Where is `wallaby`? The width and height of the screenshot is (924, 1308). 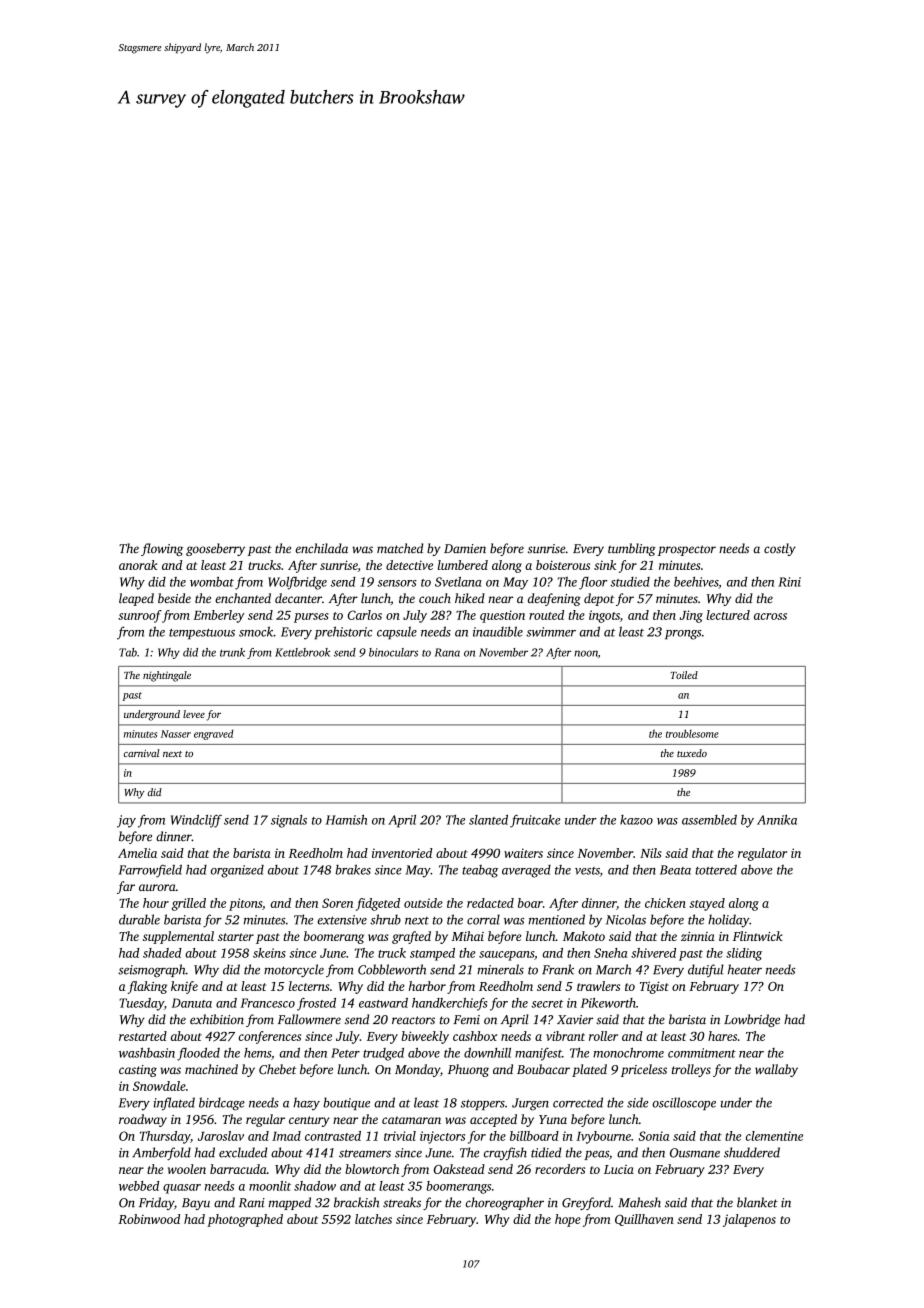 wallaby is located at coordinates (776, 1070).
